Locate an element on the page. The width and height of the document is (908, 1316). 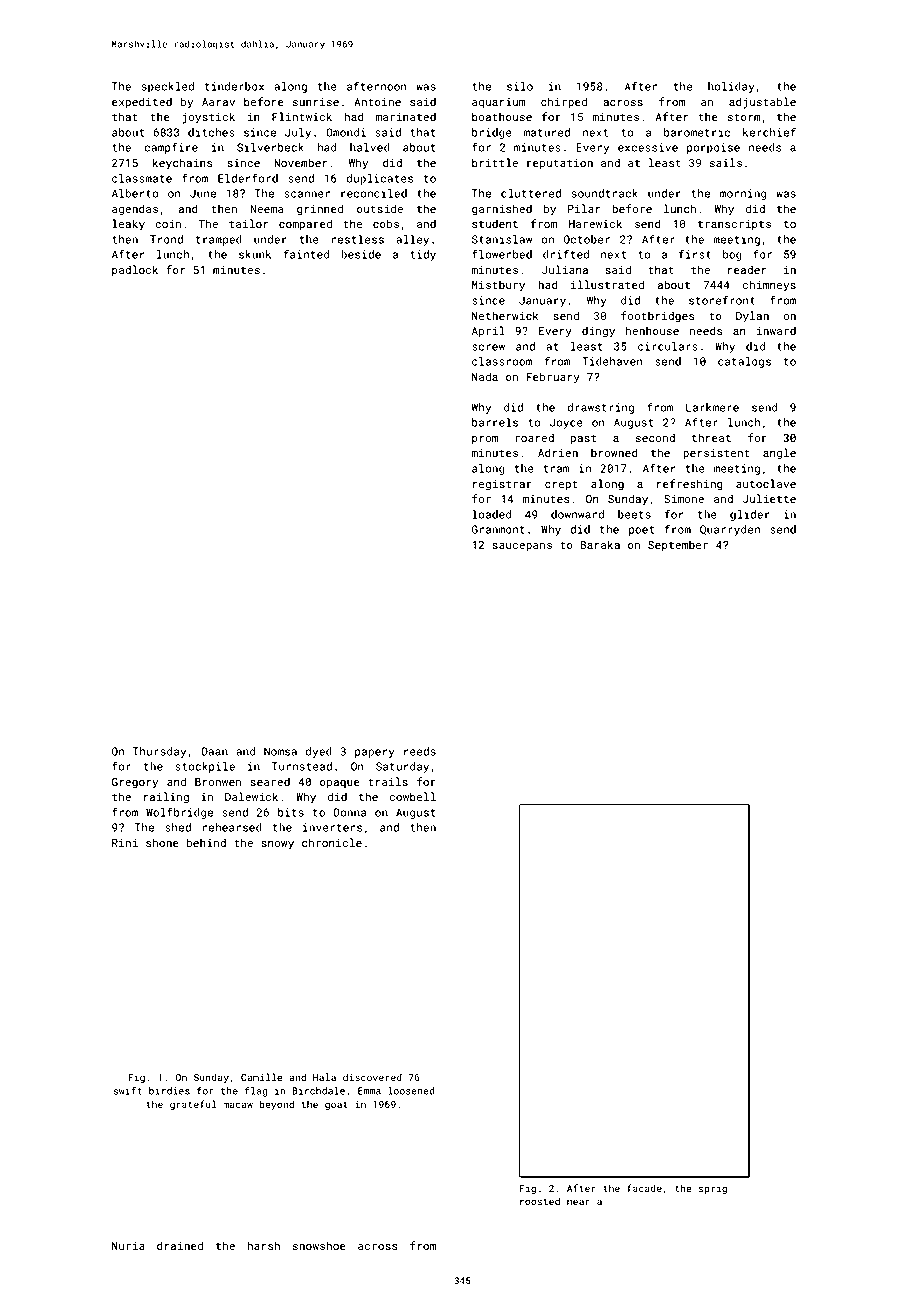
cowbell is located at coordinates (412, 796).
